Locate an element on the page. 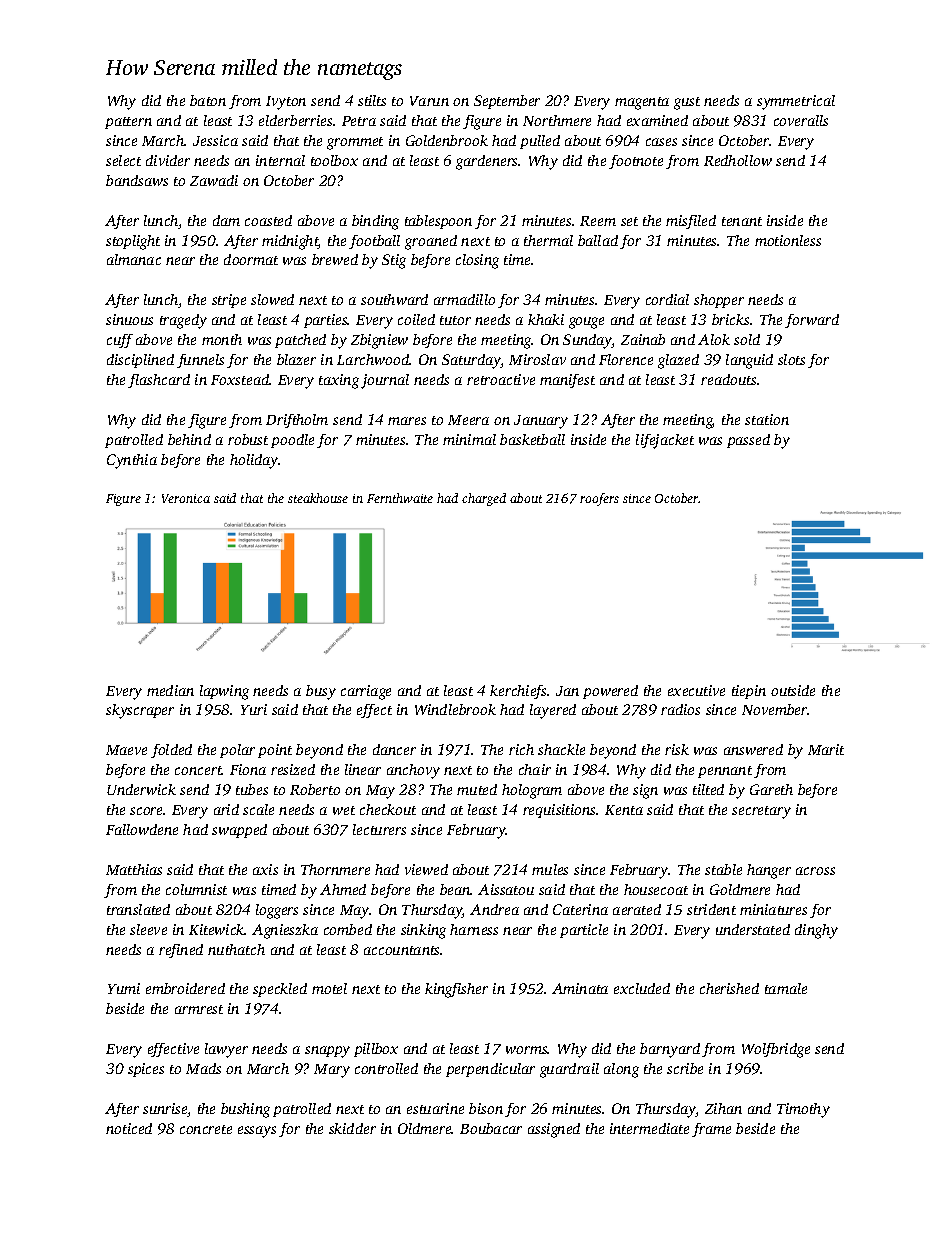 This image has width=952, height=1233. slots is located at coordinates (791, 359).
